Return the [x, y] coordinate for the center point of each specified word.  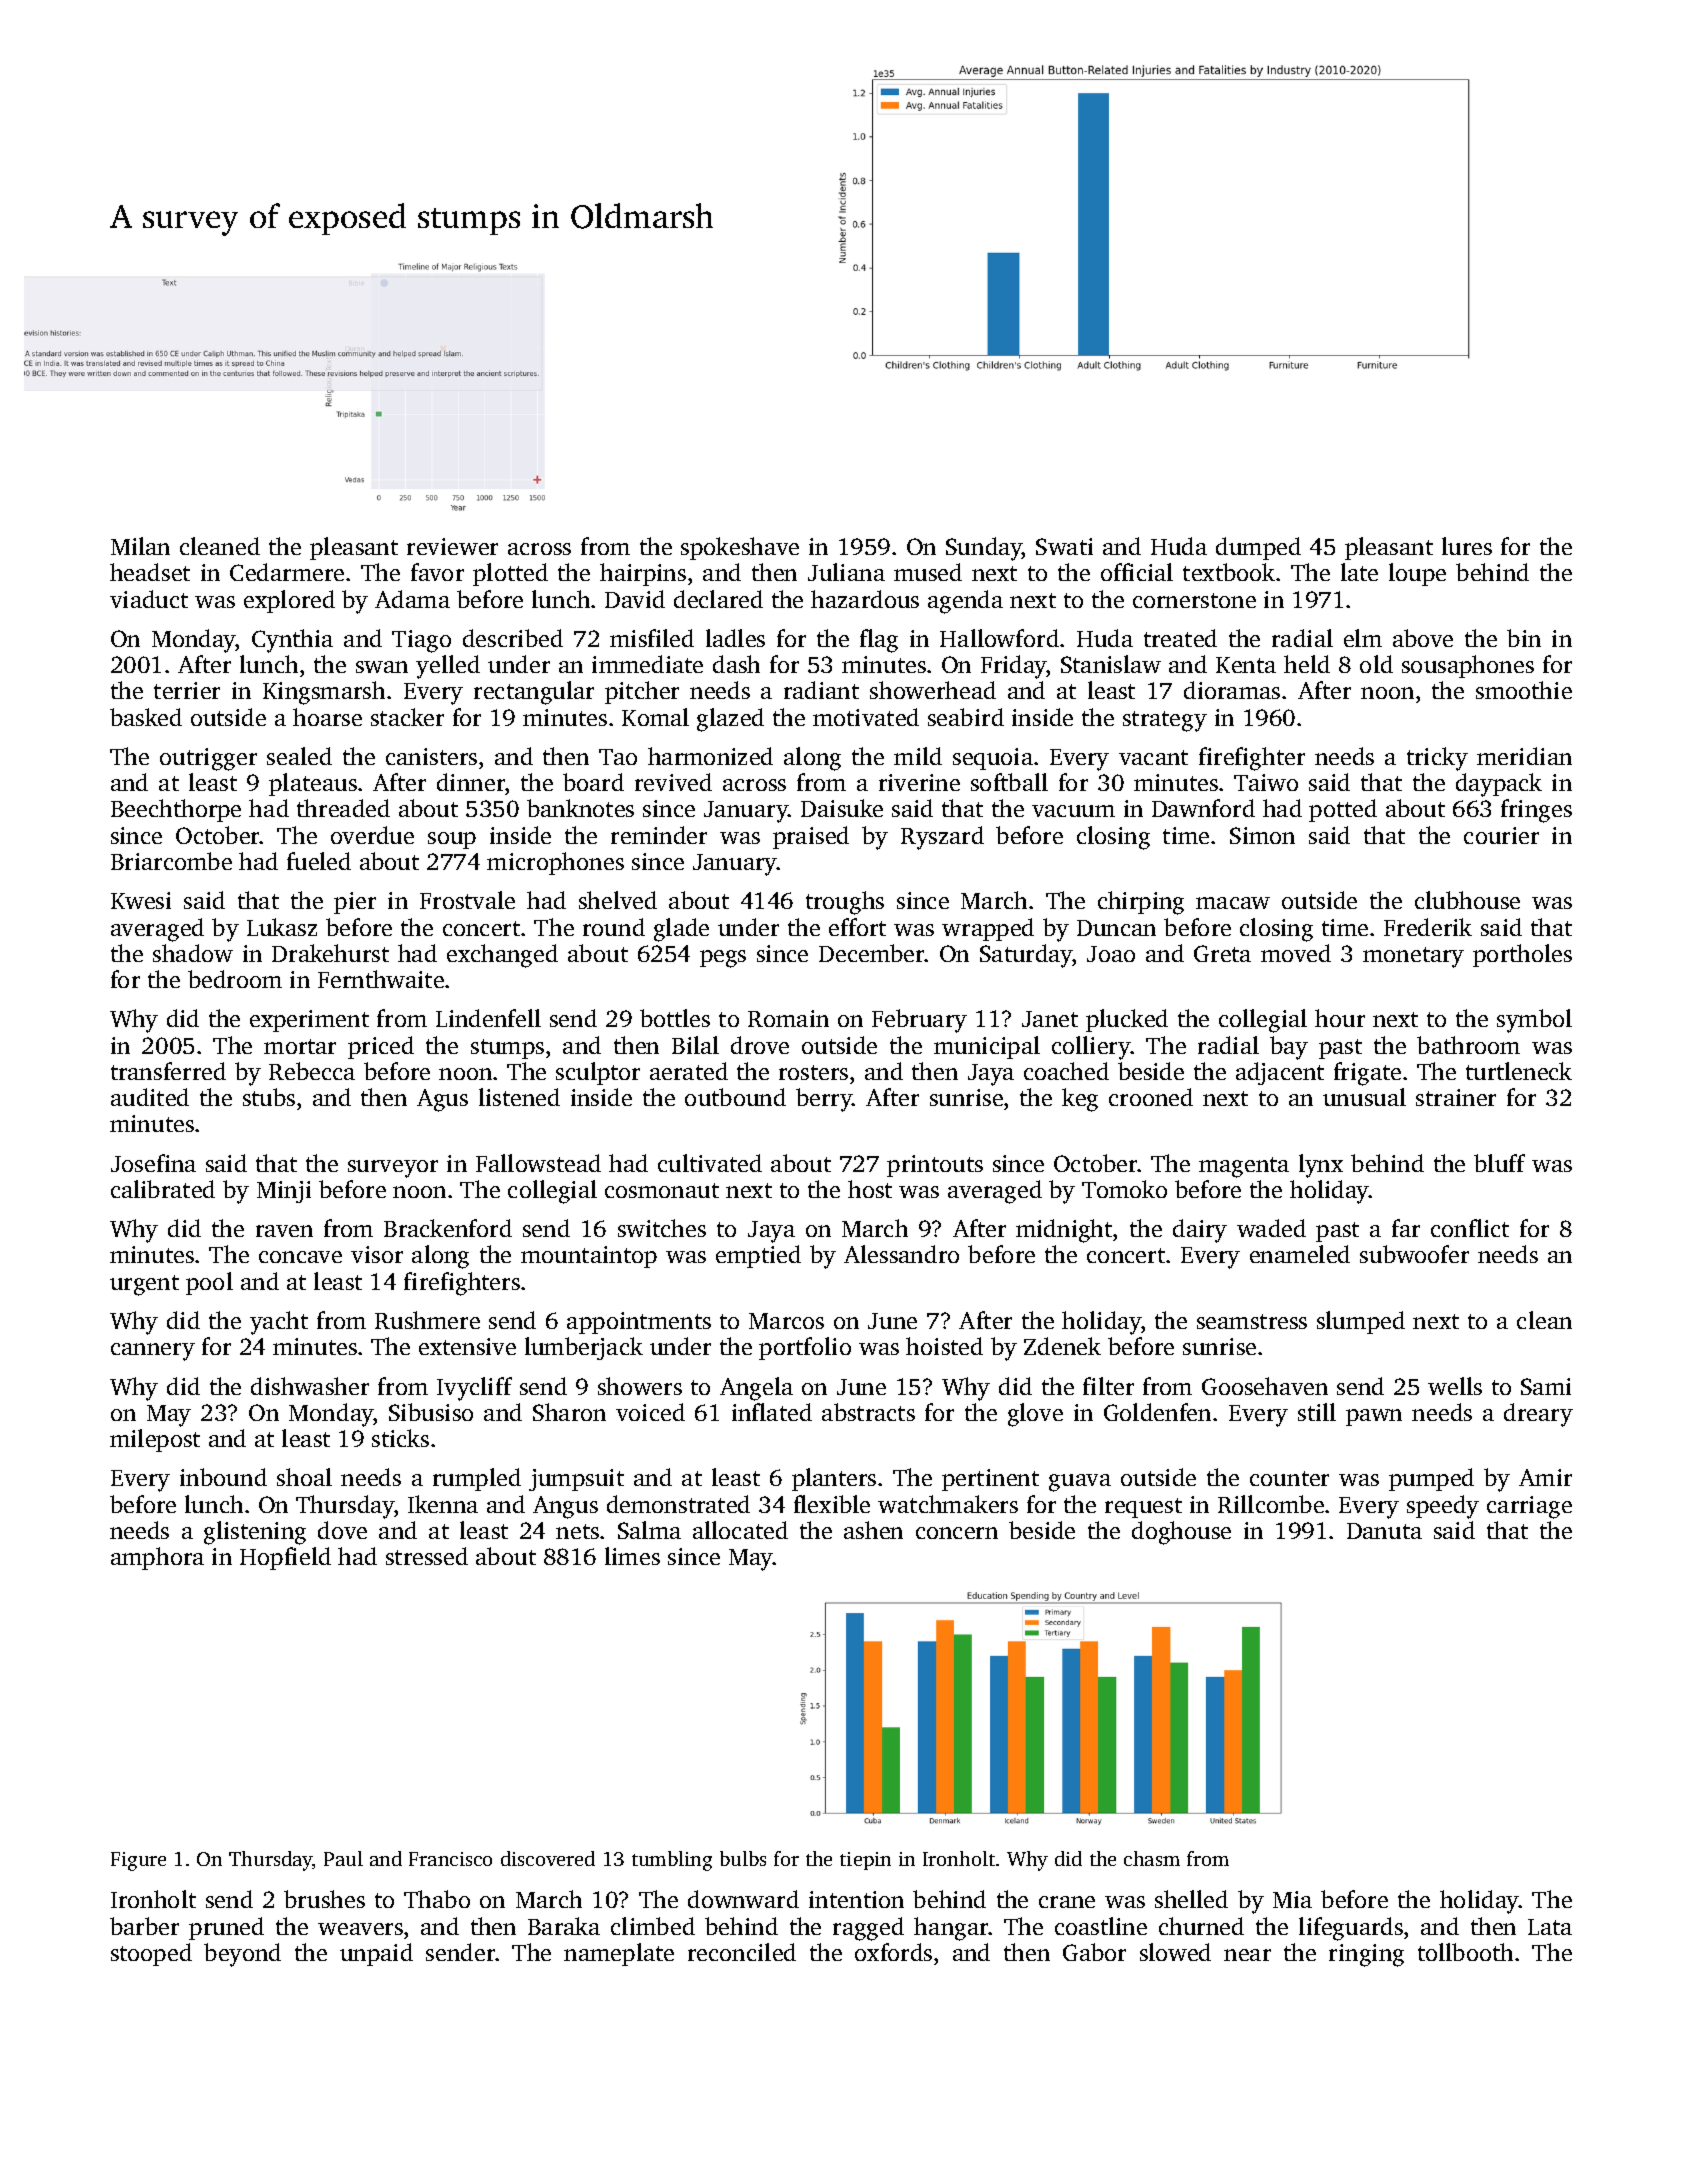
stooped [151, 1954]
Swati [1064, 546]
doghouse [1181, 1533]
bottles [675, 1018]
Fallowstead [538, 1163]
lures [1467, 546]
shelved [618, 900]
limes [632, 1556]
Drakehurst [330, 953]
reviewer [452, 546]
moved [1296, 953]
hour [1340, 1018]
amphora [157, 1558]
